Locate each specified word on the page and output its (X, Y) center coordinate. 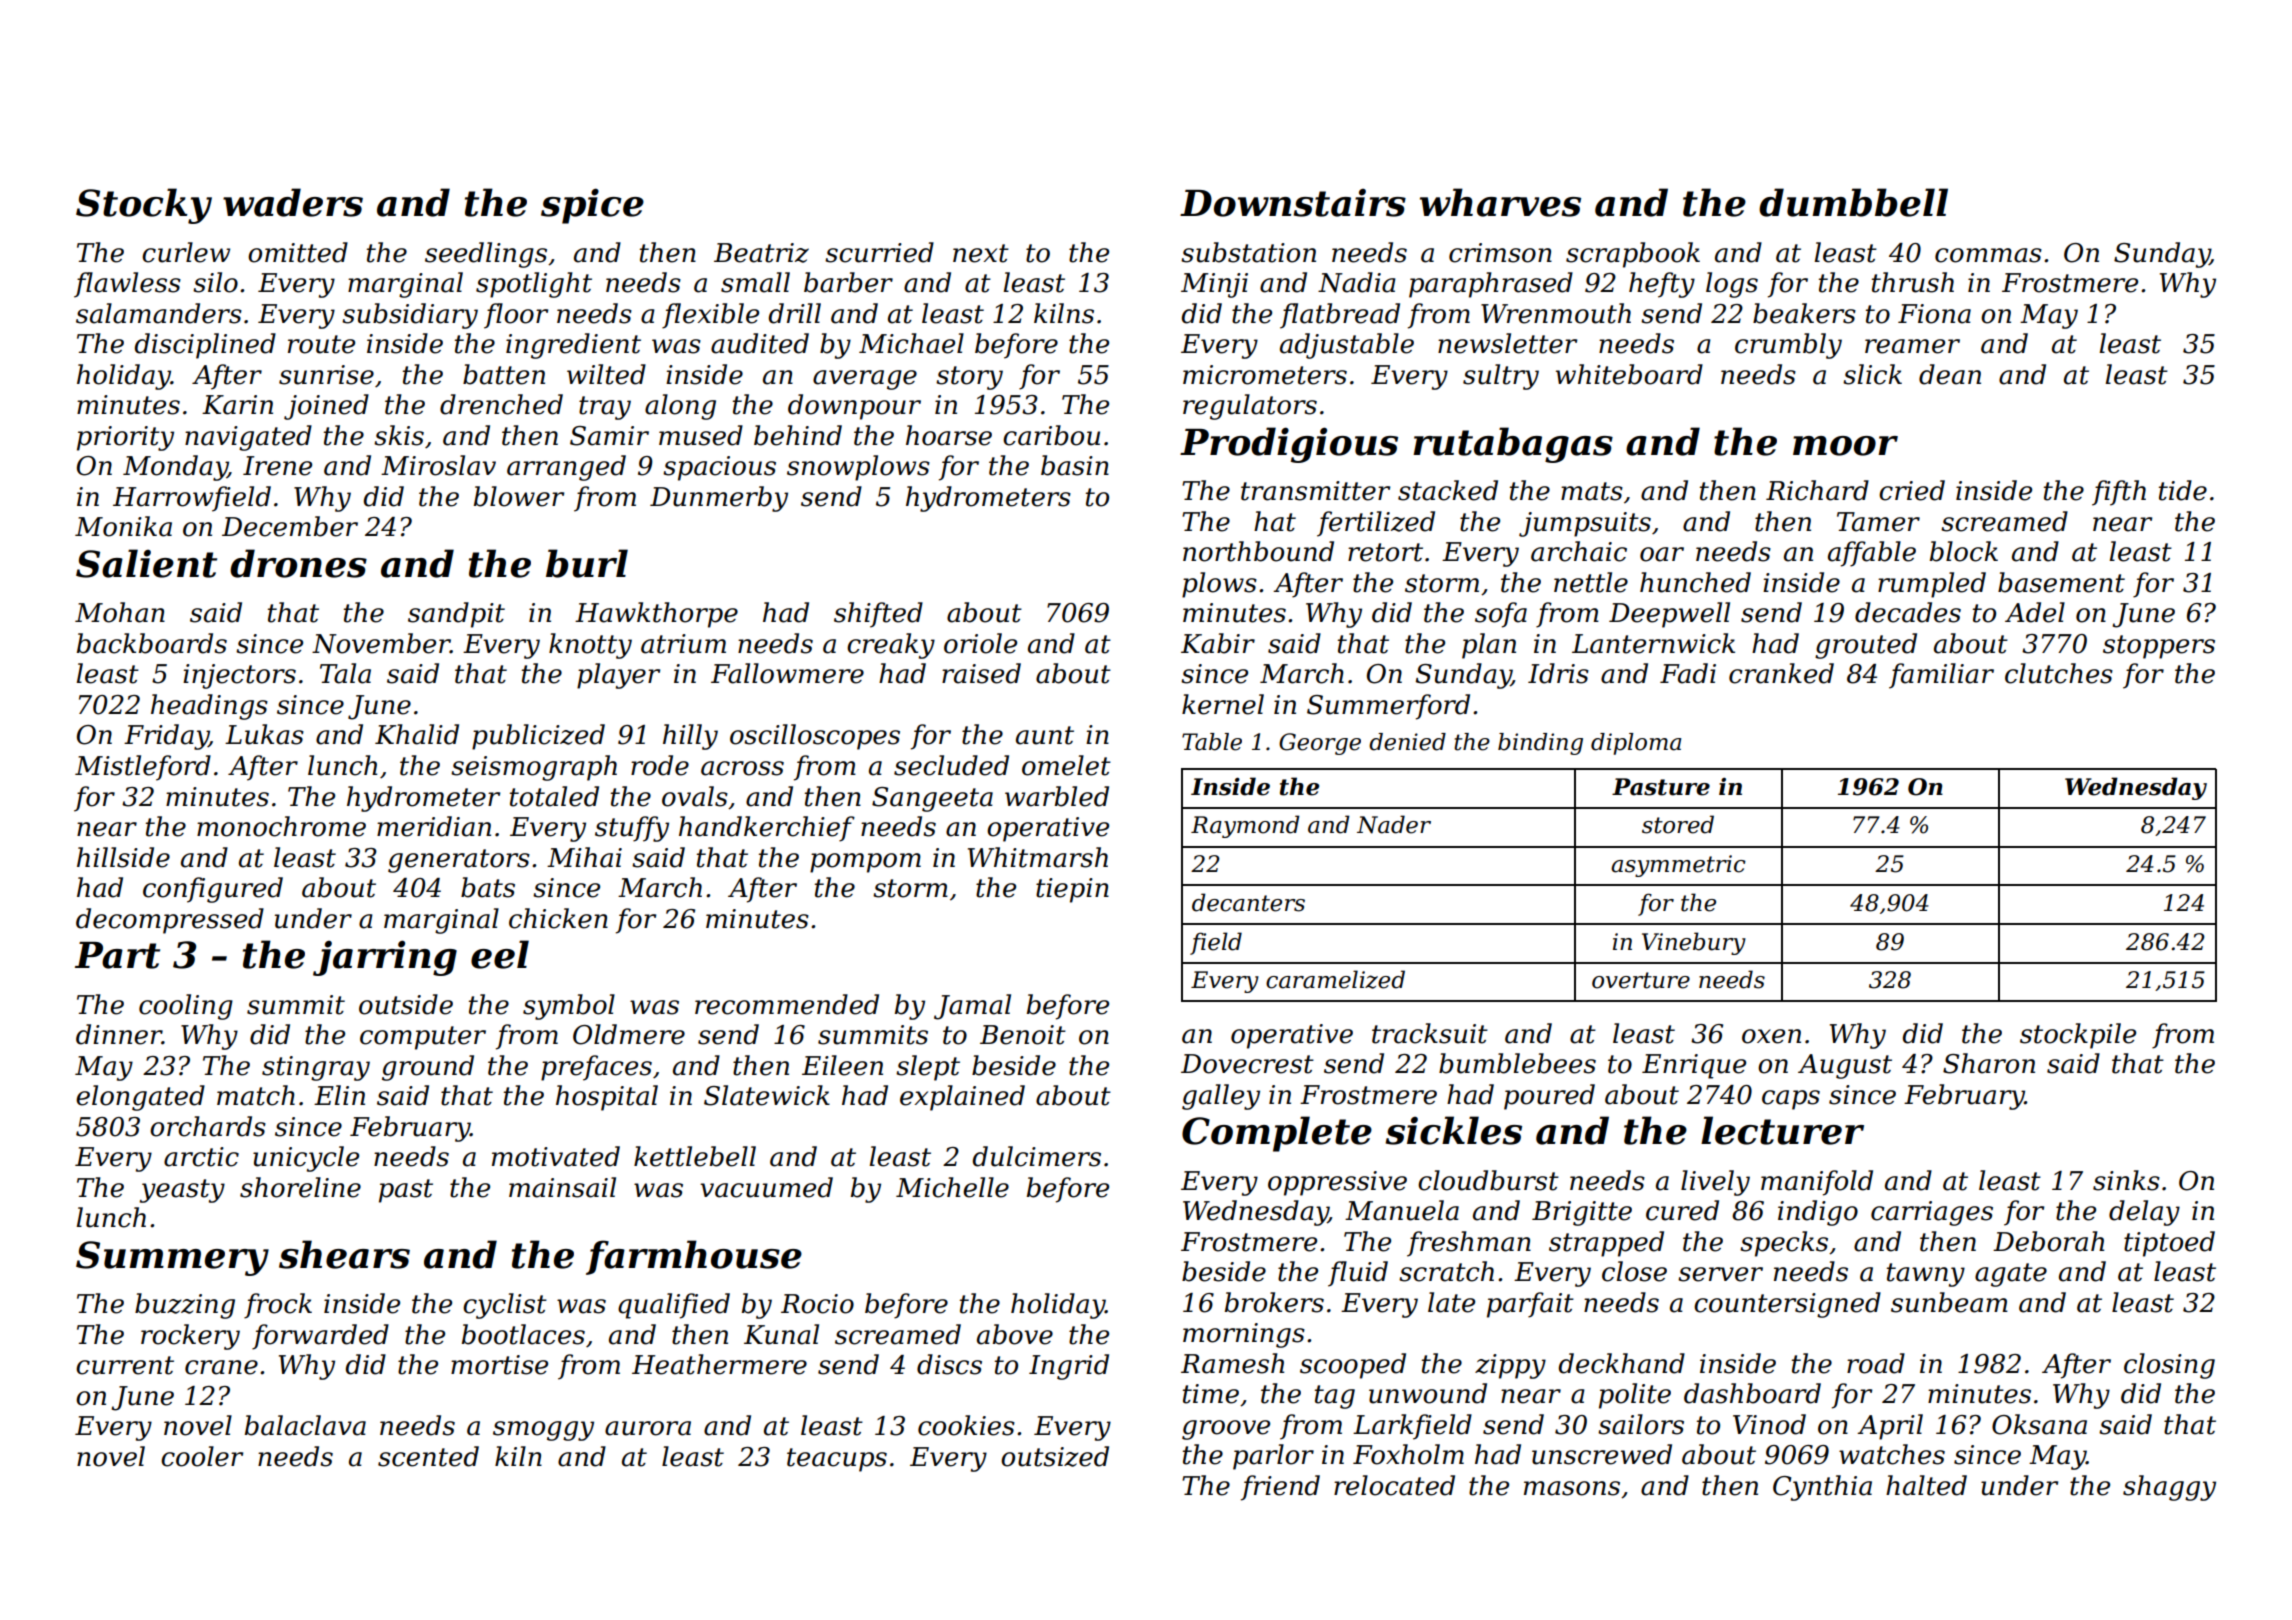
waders (293, 202)
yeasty (182, 1191)
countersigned (1787, 1305)
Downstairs (1293, 203)
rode (660, 765)
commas (1988, 255)
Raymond (1245, 826)
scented (428, 1456)
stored (1678, 824)
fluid (1358, 1274)
